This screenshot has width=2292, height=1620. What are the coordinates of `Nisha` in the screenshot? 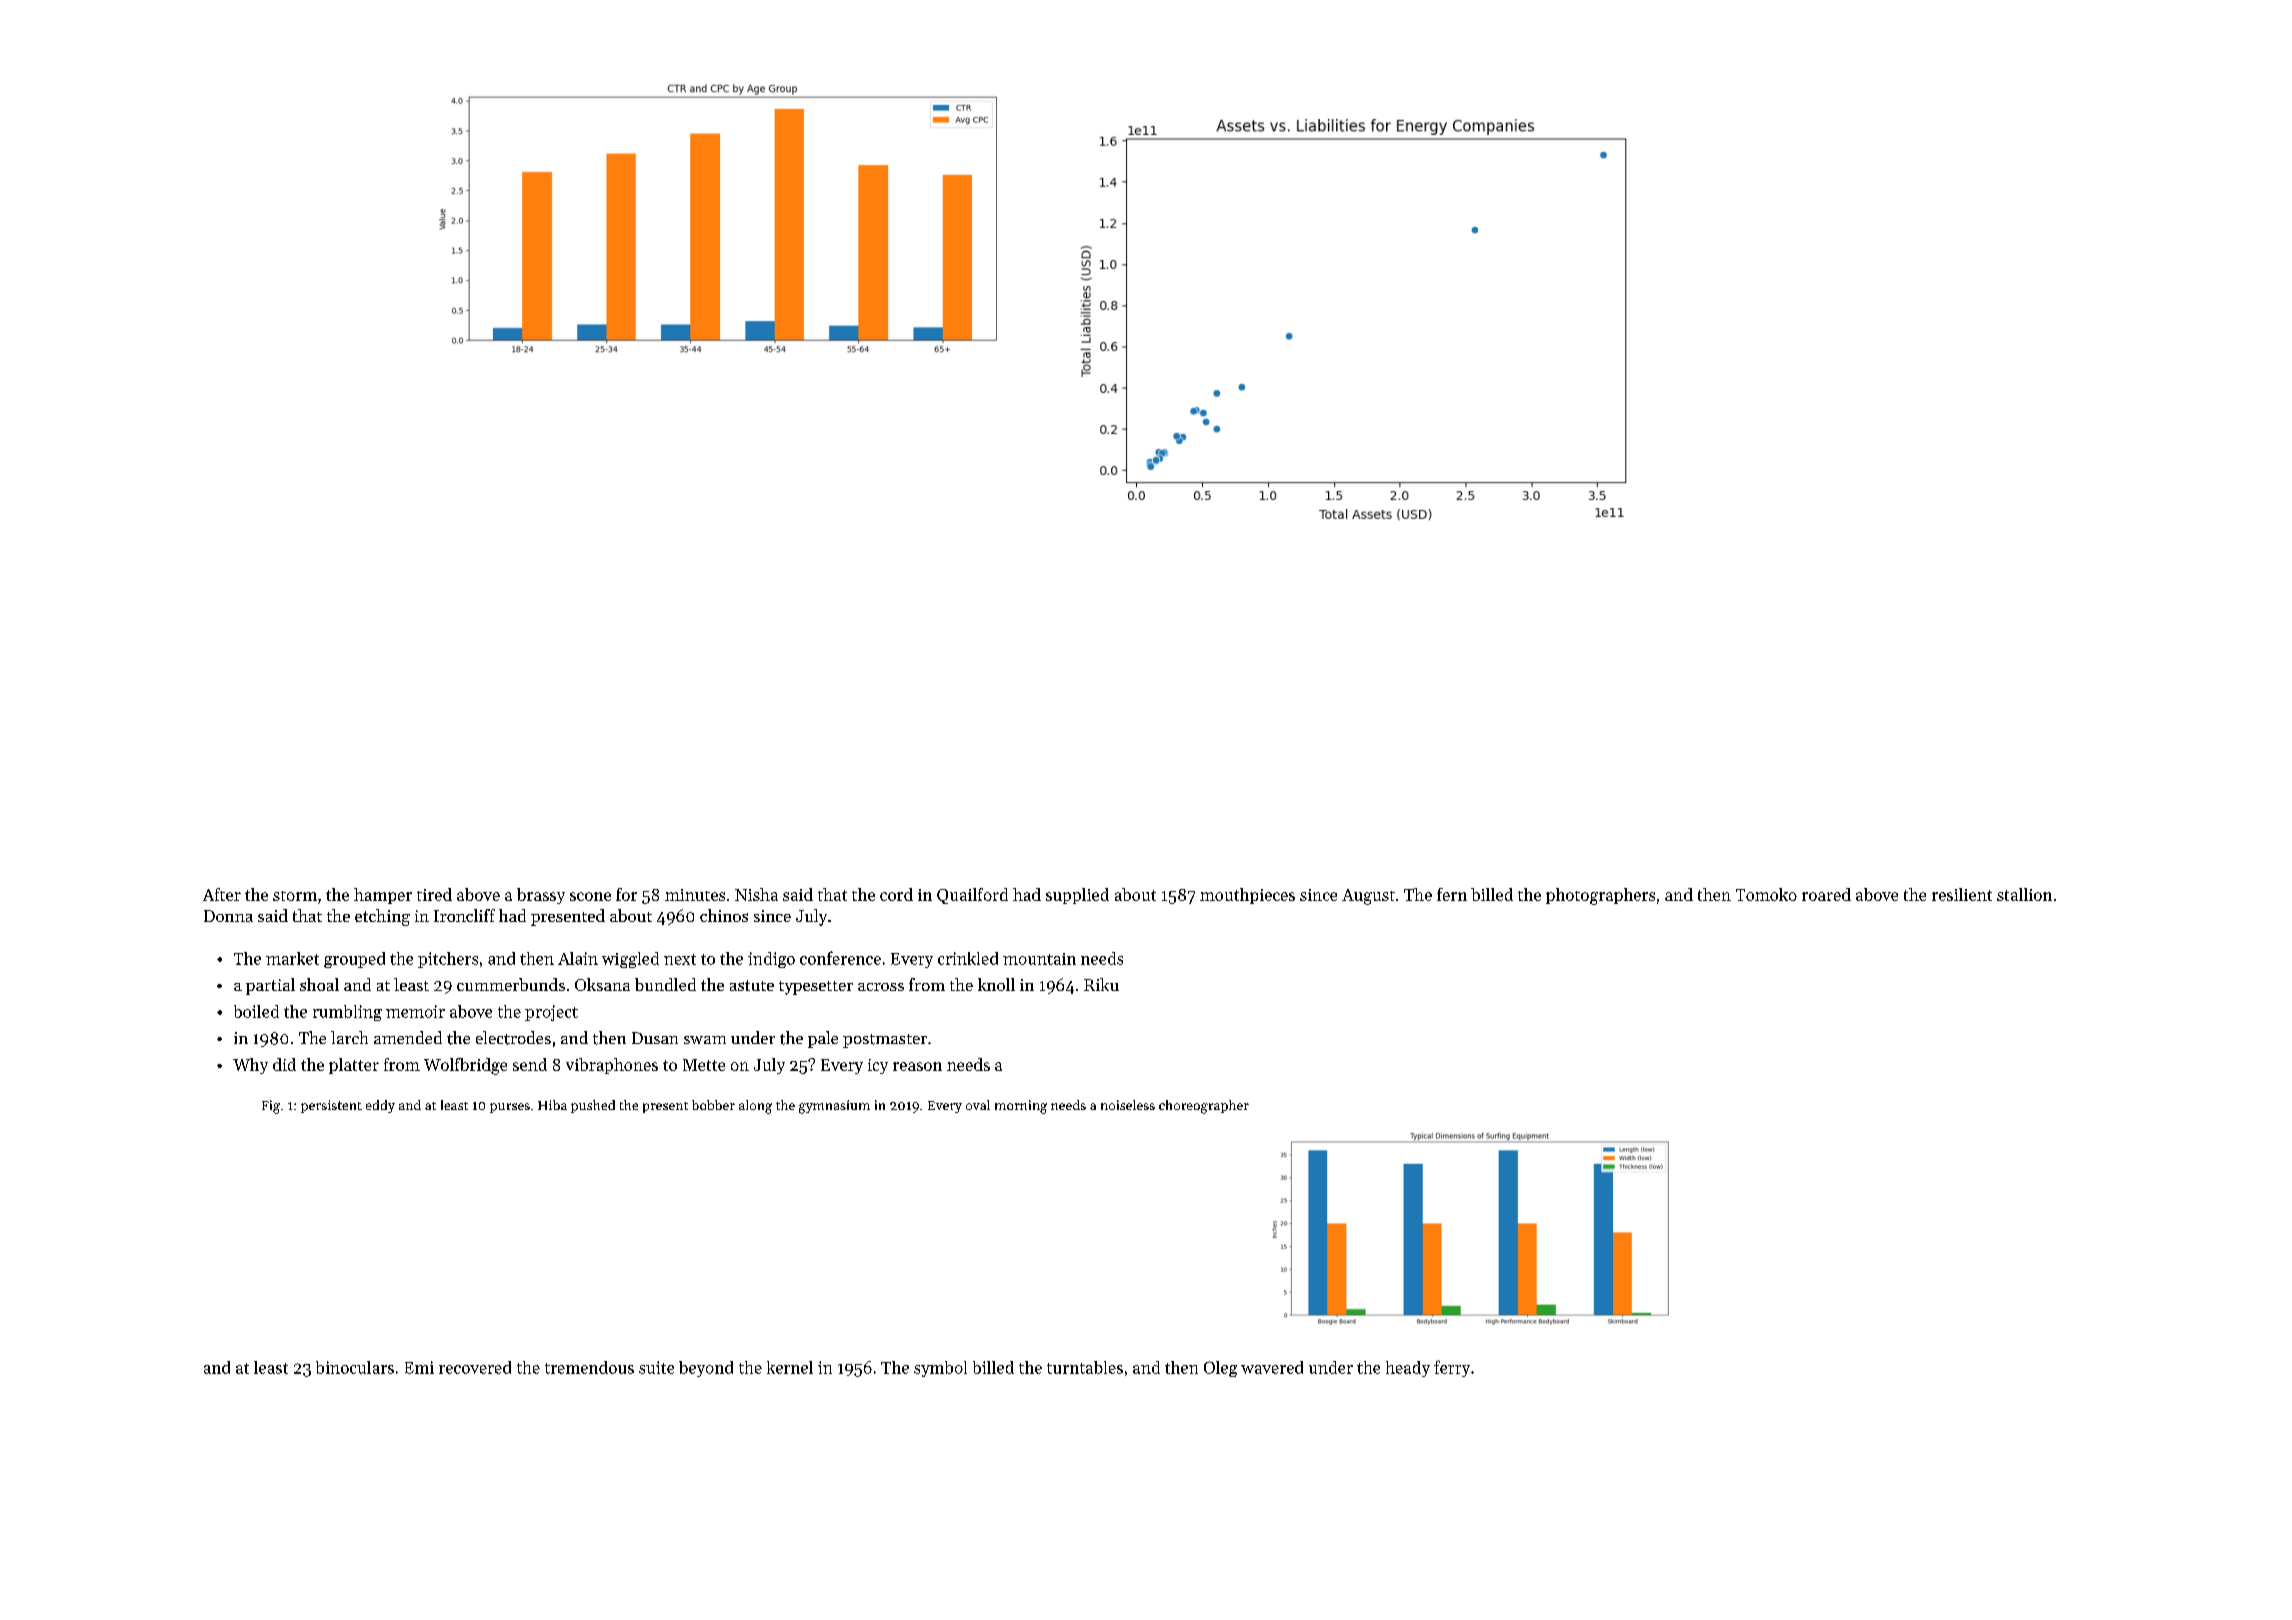 It's located at (756, 894).
